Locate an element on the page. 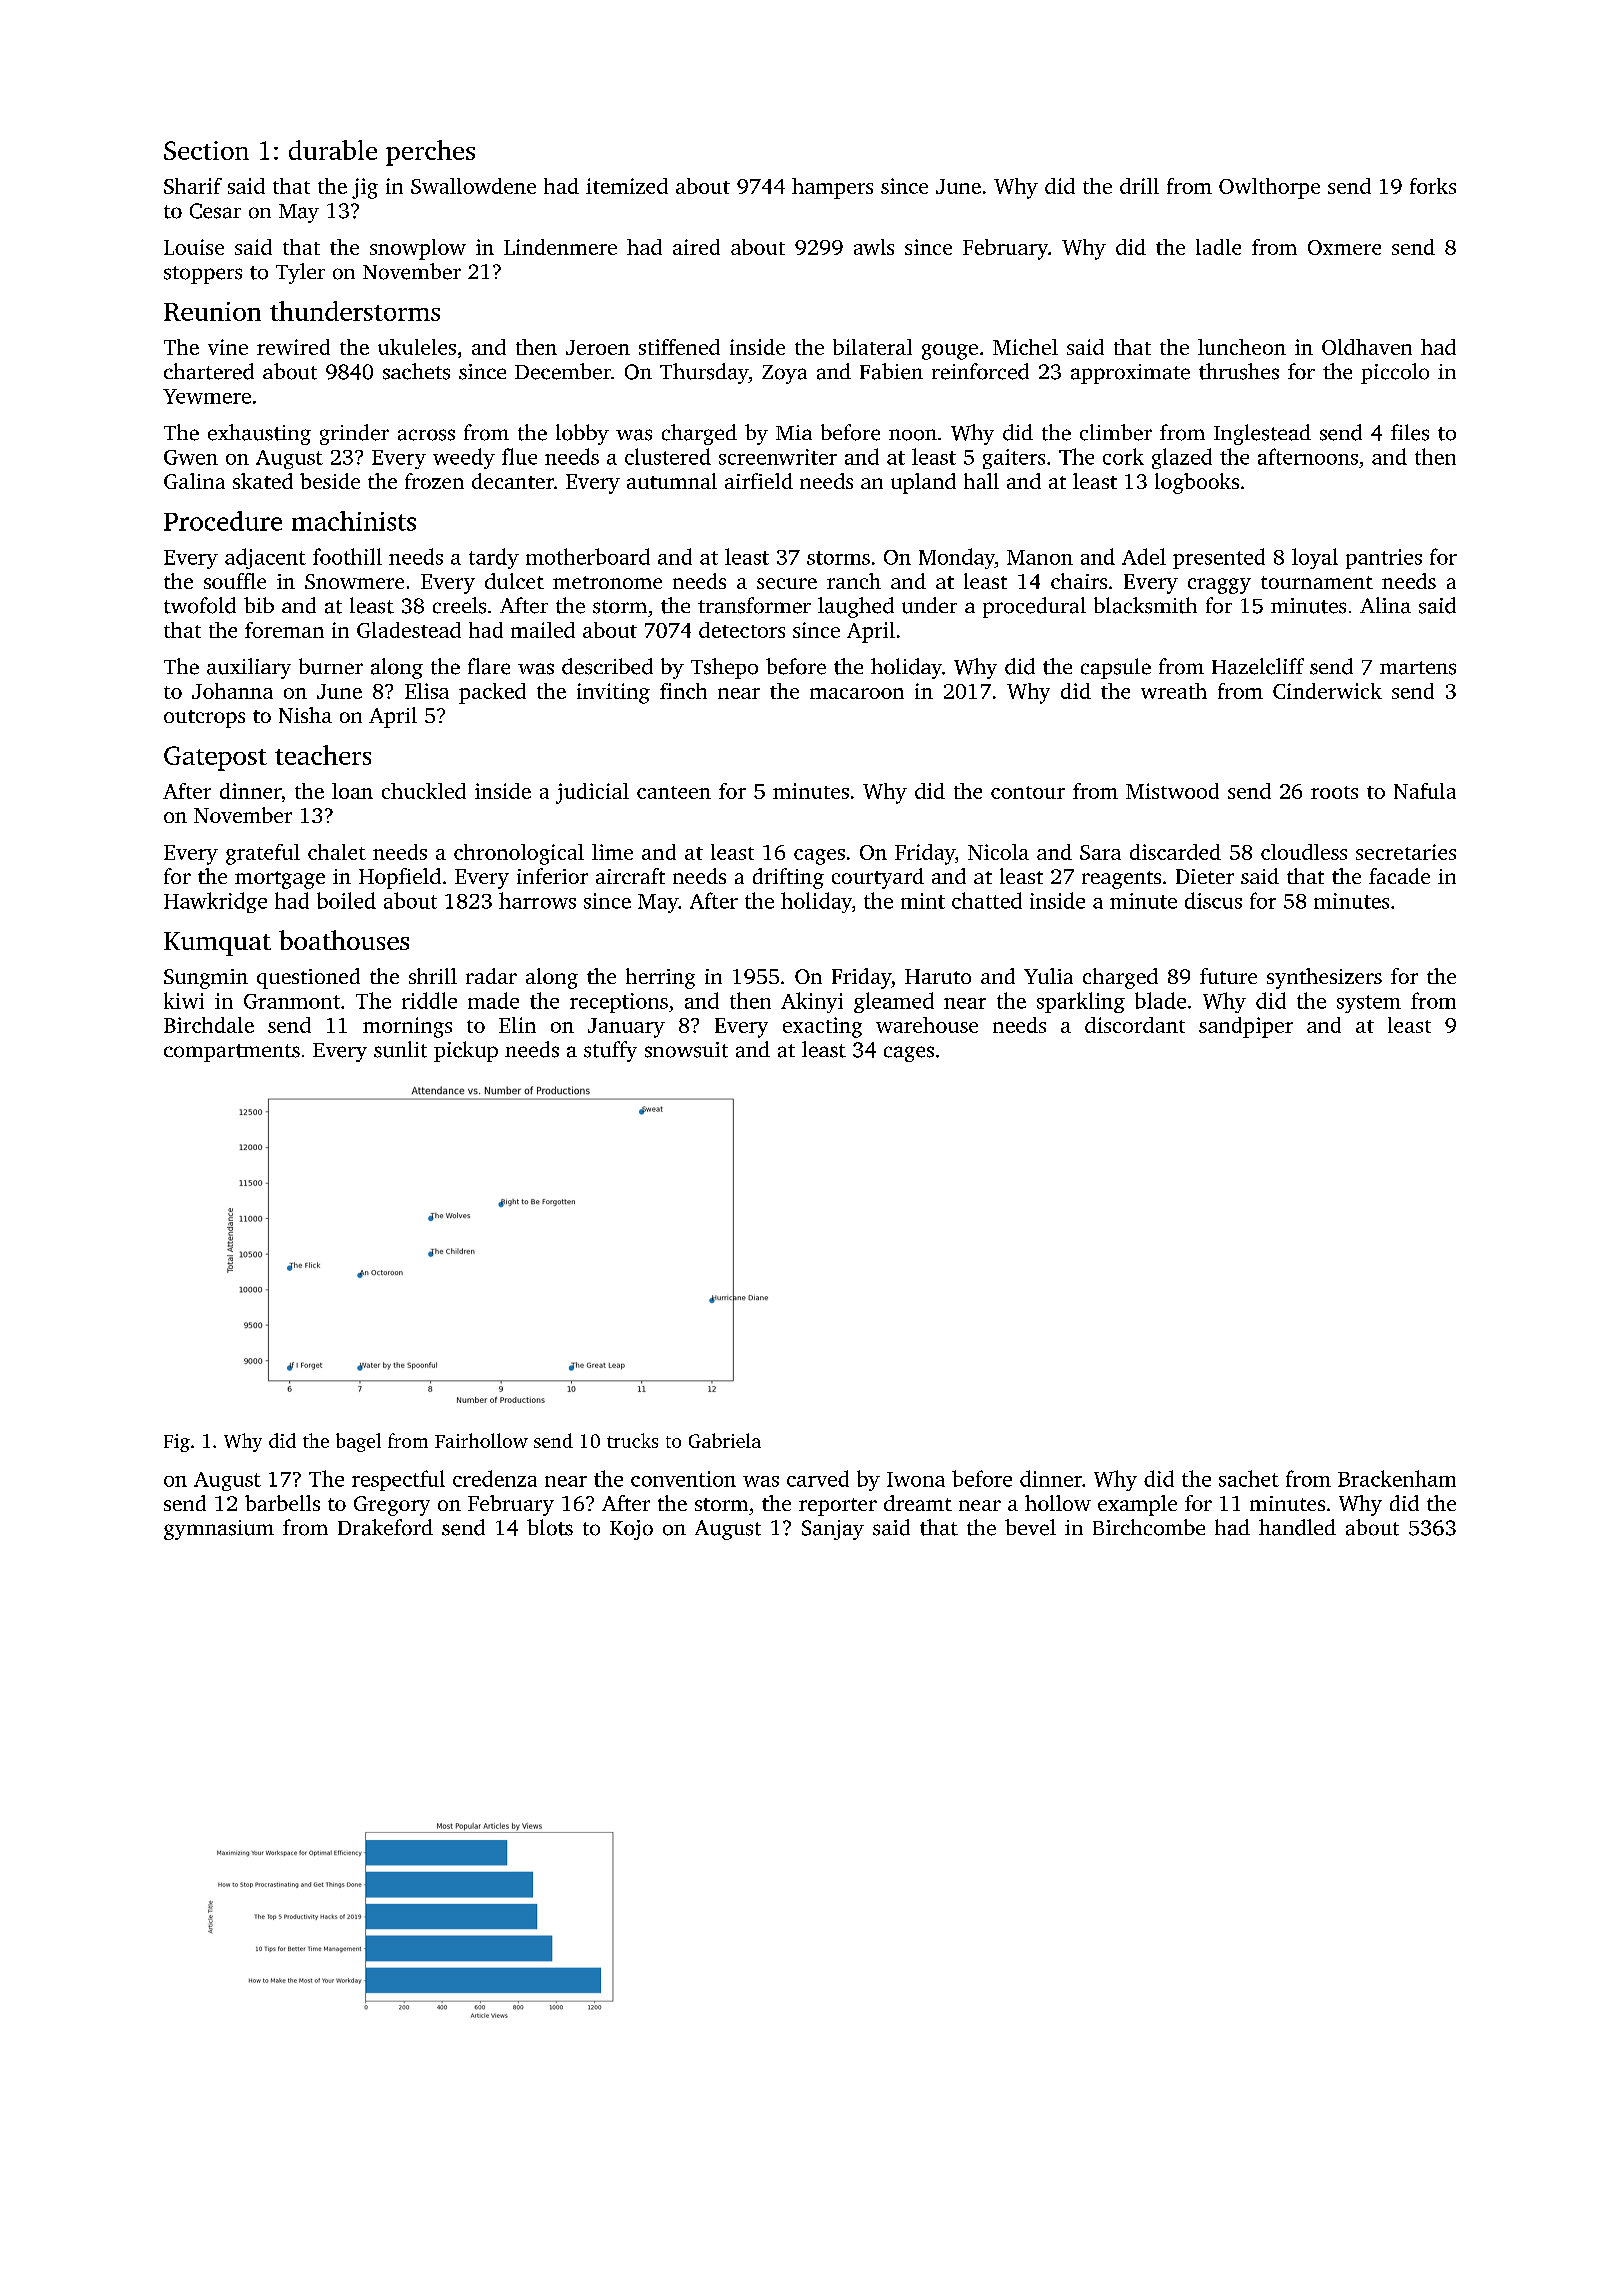  bagel is located at coordinates (358, 1442).
